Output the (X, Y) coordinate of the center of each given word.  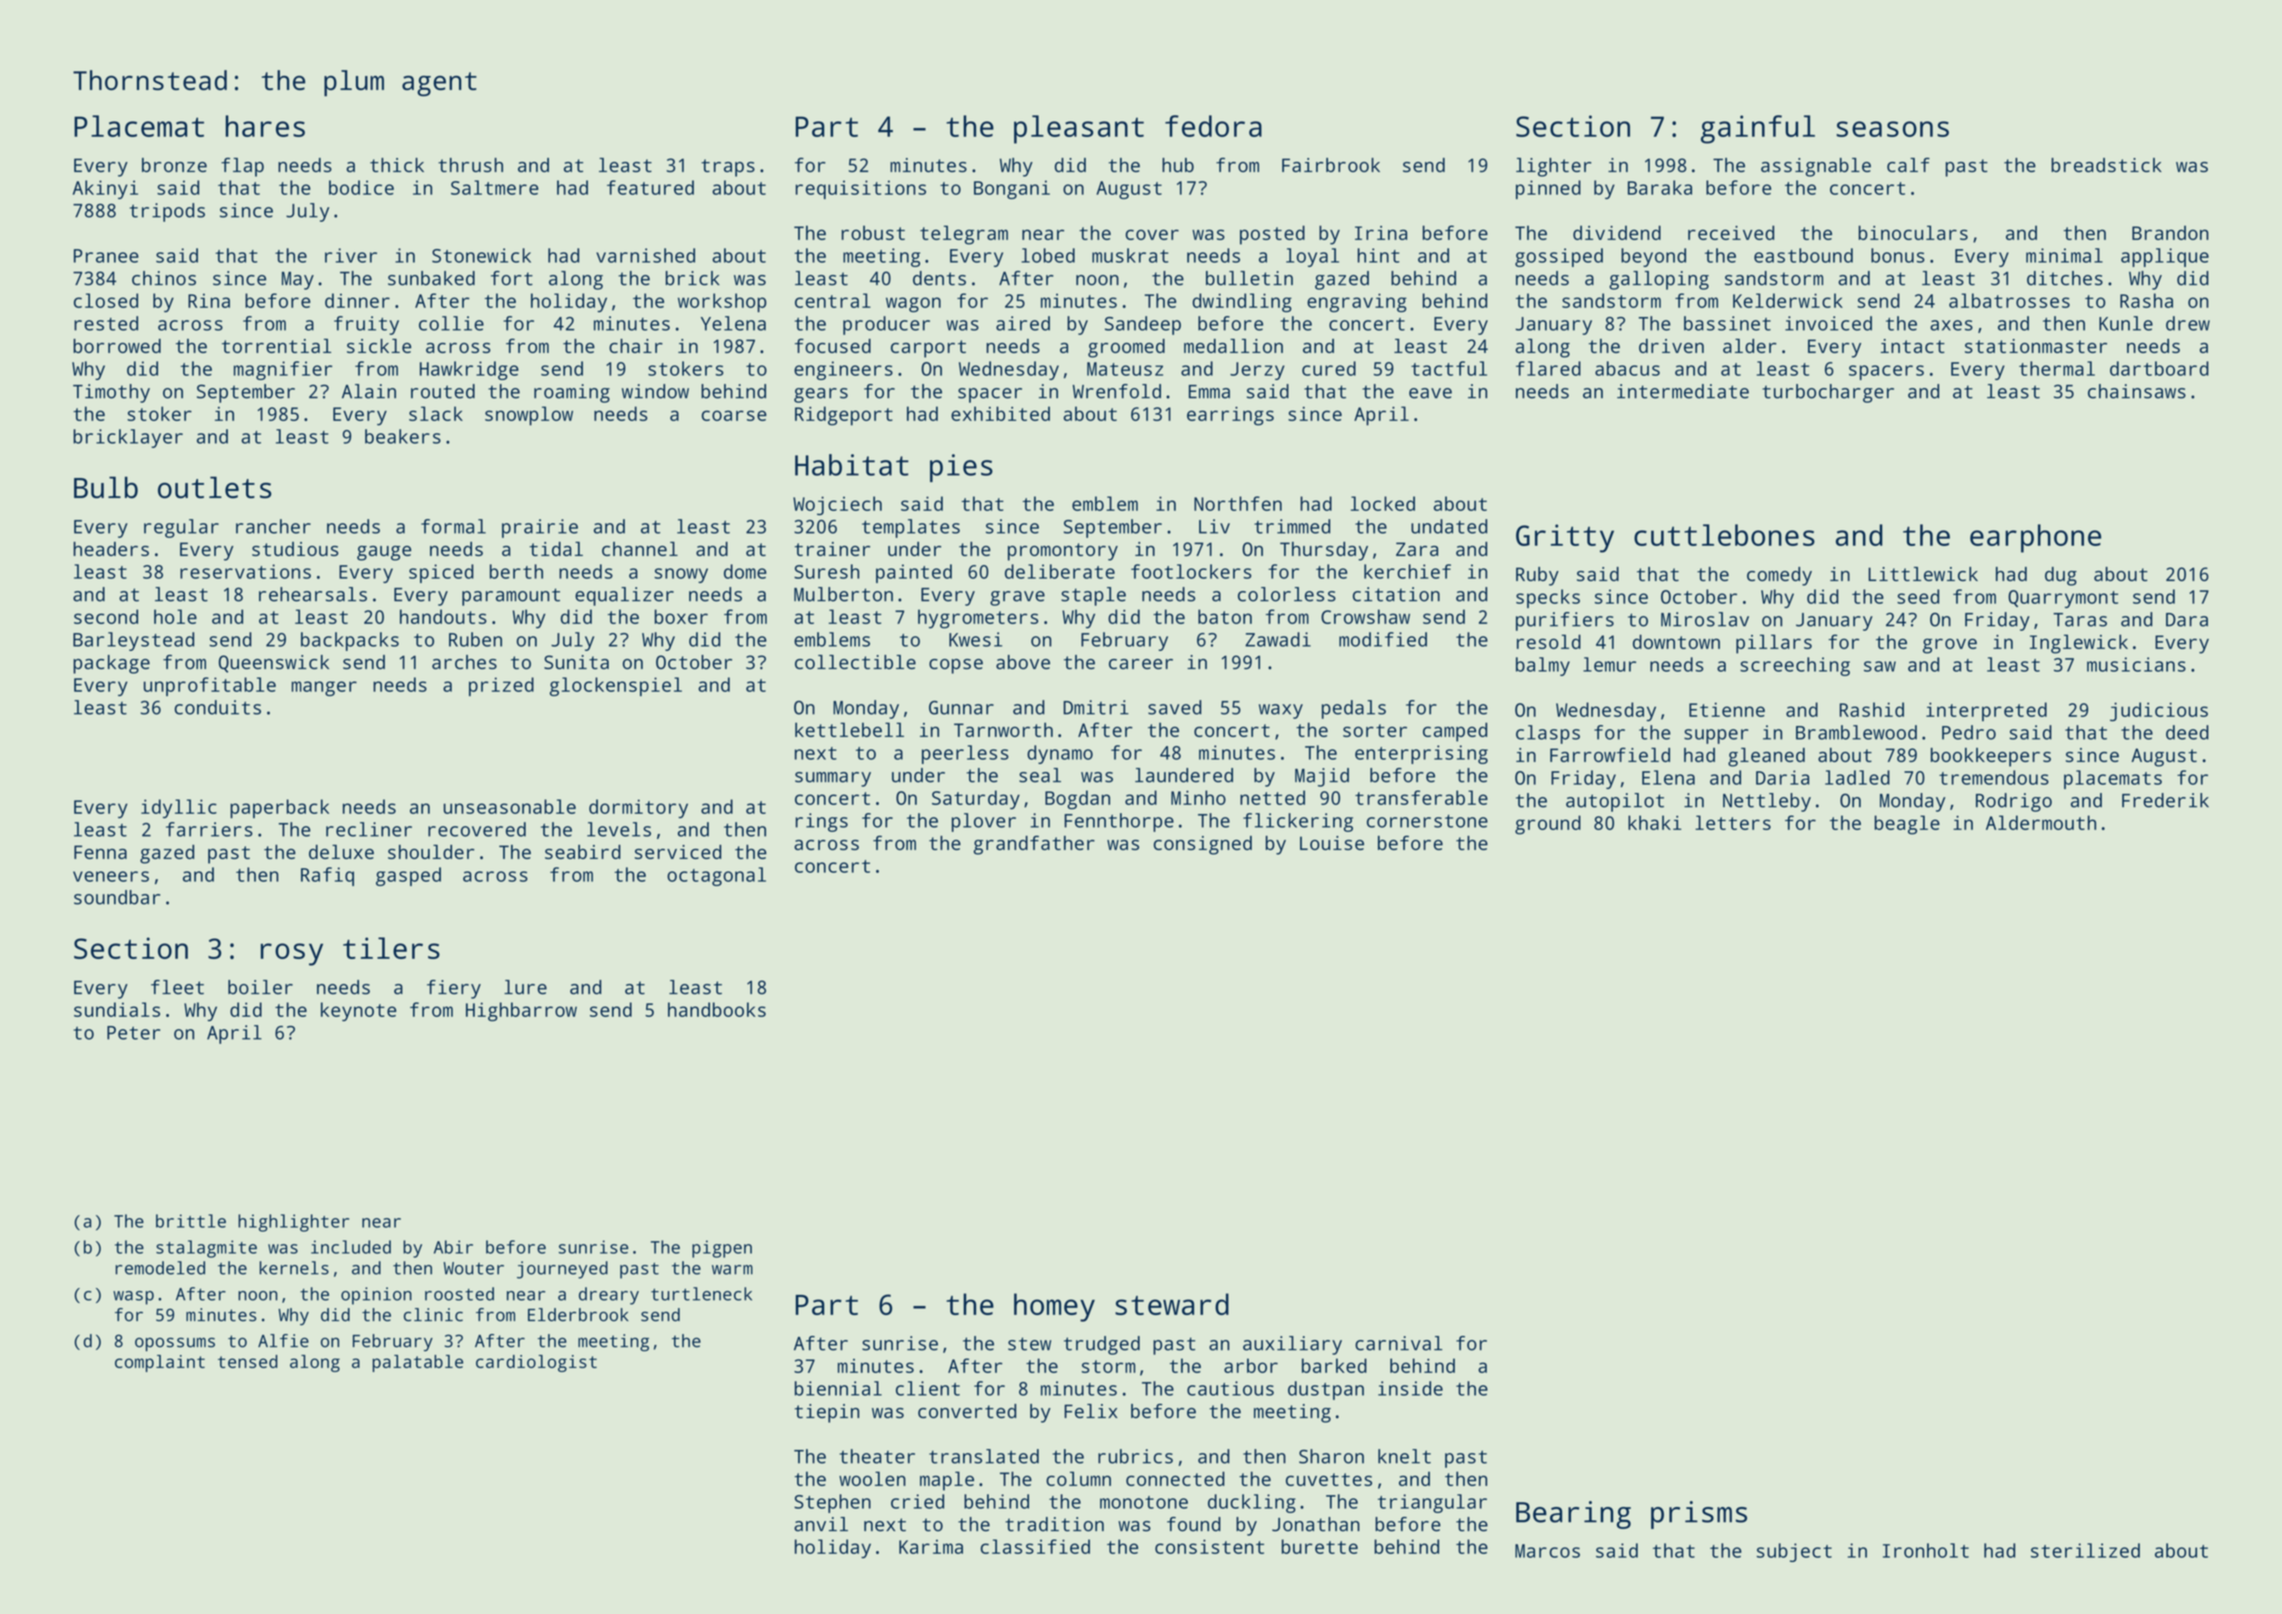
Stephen (832, 1503)
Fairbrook (1331, 165)
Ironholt (1926, 1550)
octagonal (716, 876)
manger (324, 688)
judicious (2159, 712)
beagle (1907, 825)
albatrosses (2009, 300)
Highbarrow (521, 1011)
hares (265, 126)
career (1141, 664)
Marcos (1547, 1551)
